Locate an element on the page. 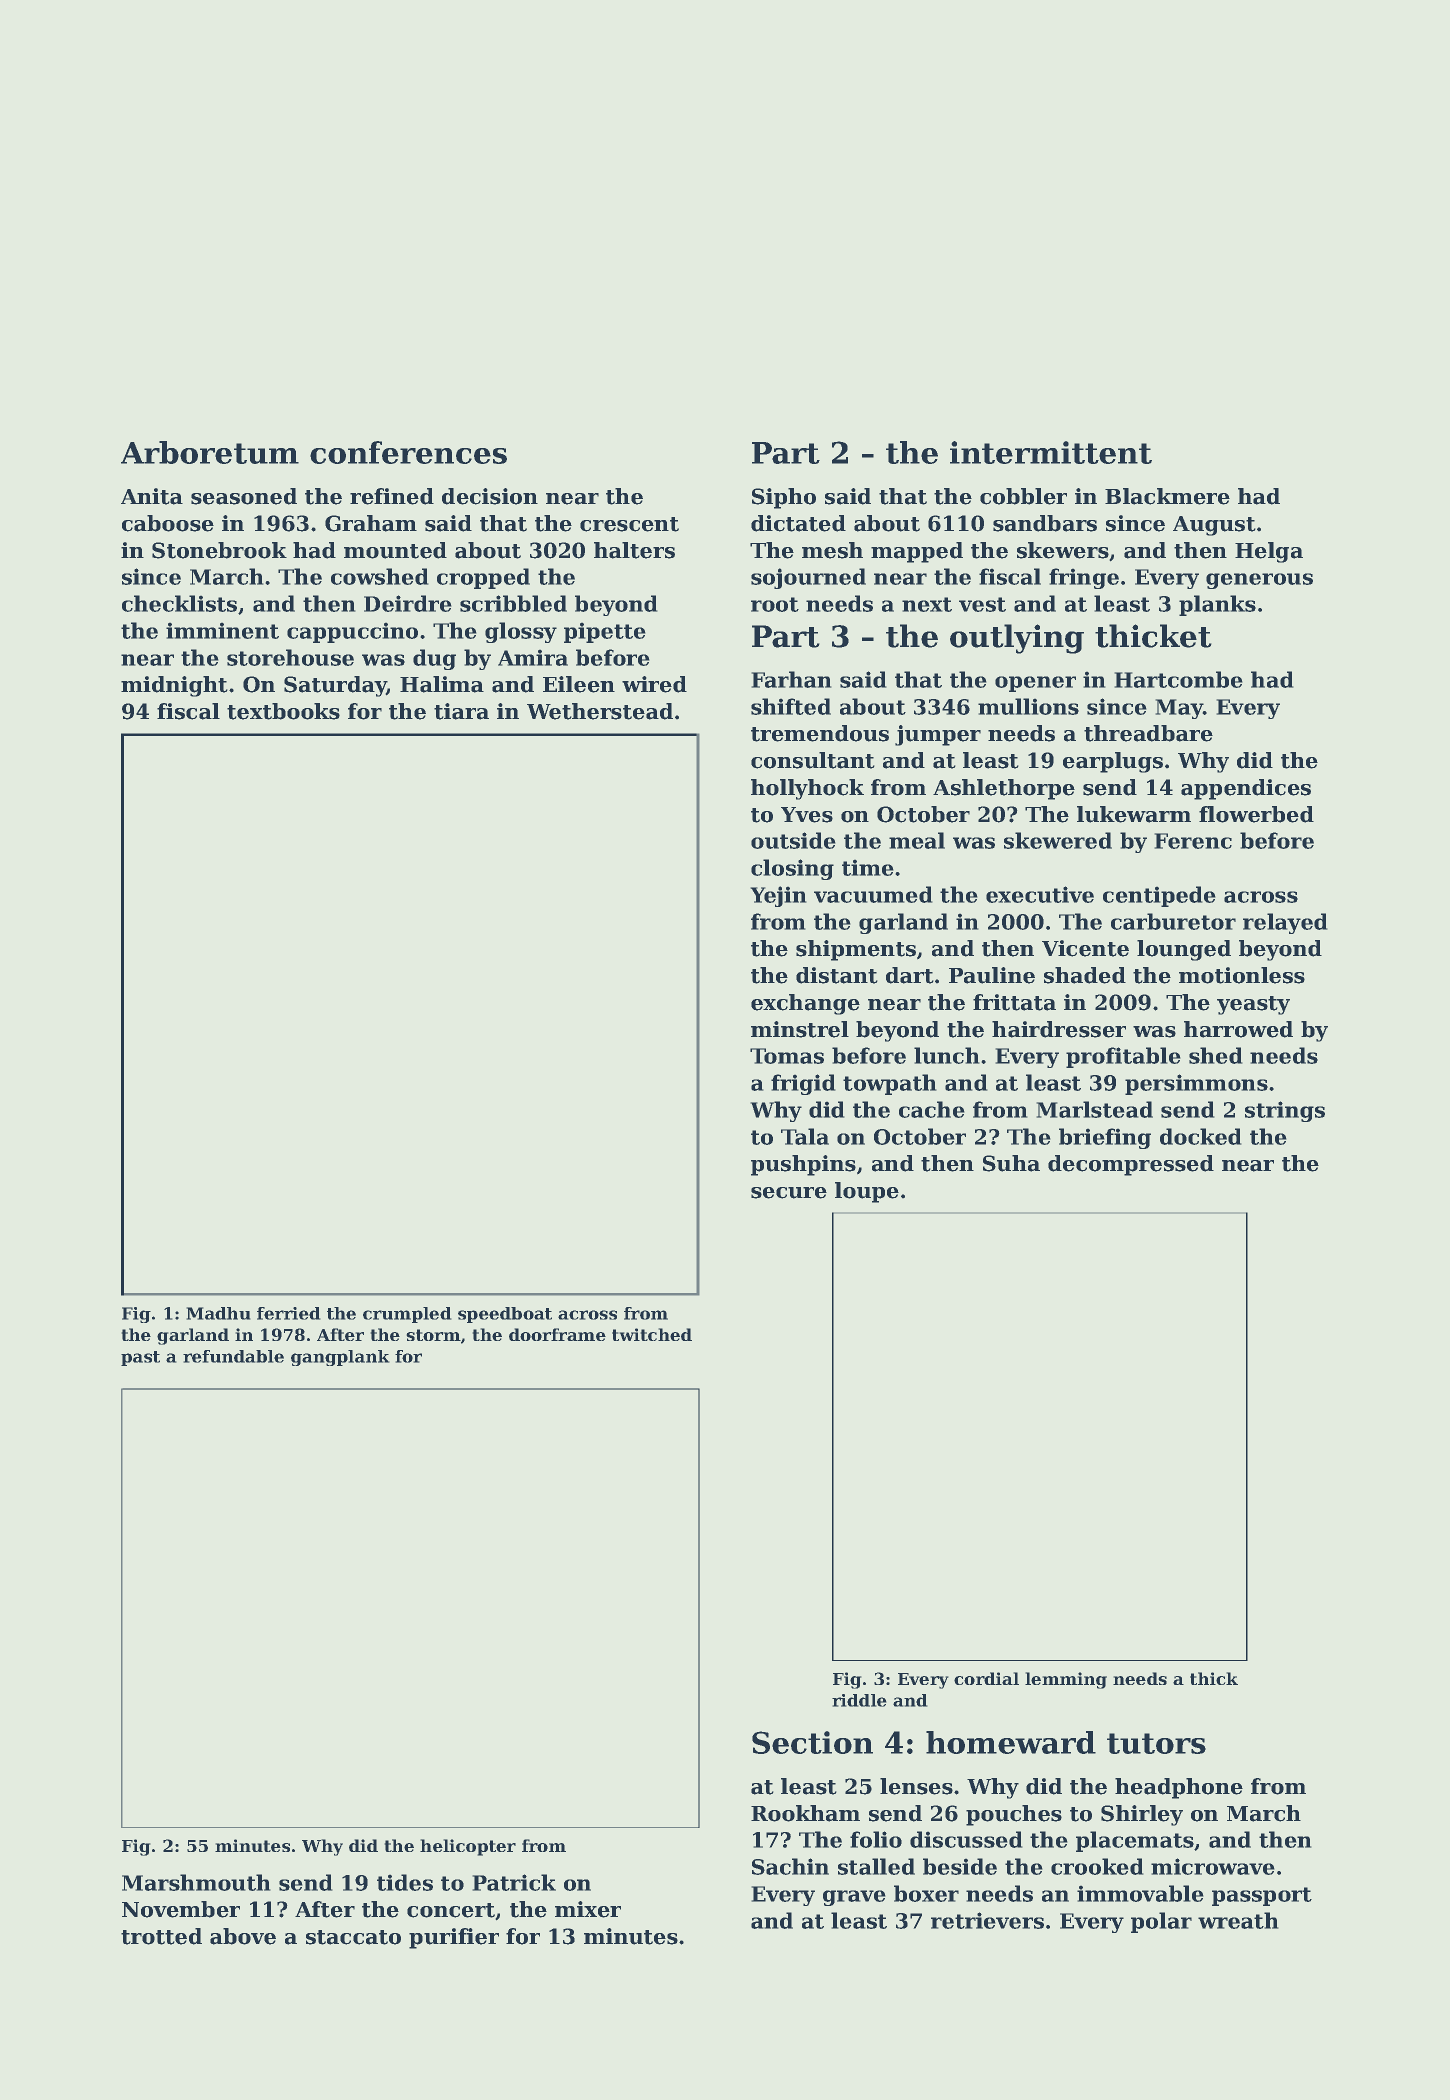 The height and width of the image is (2100, 1450). outlying is located at coordinates (1017, 639).
